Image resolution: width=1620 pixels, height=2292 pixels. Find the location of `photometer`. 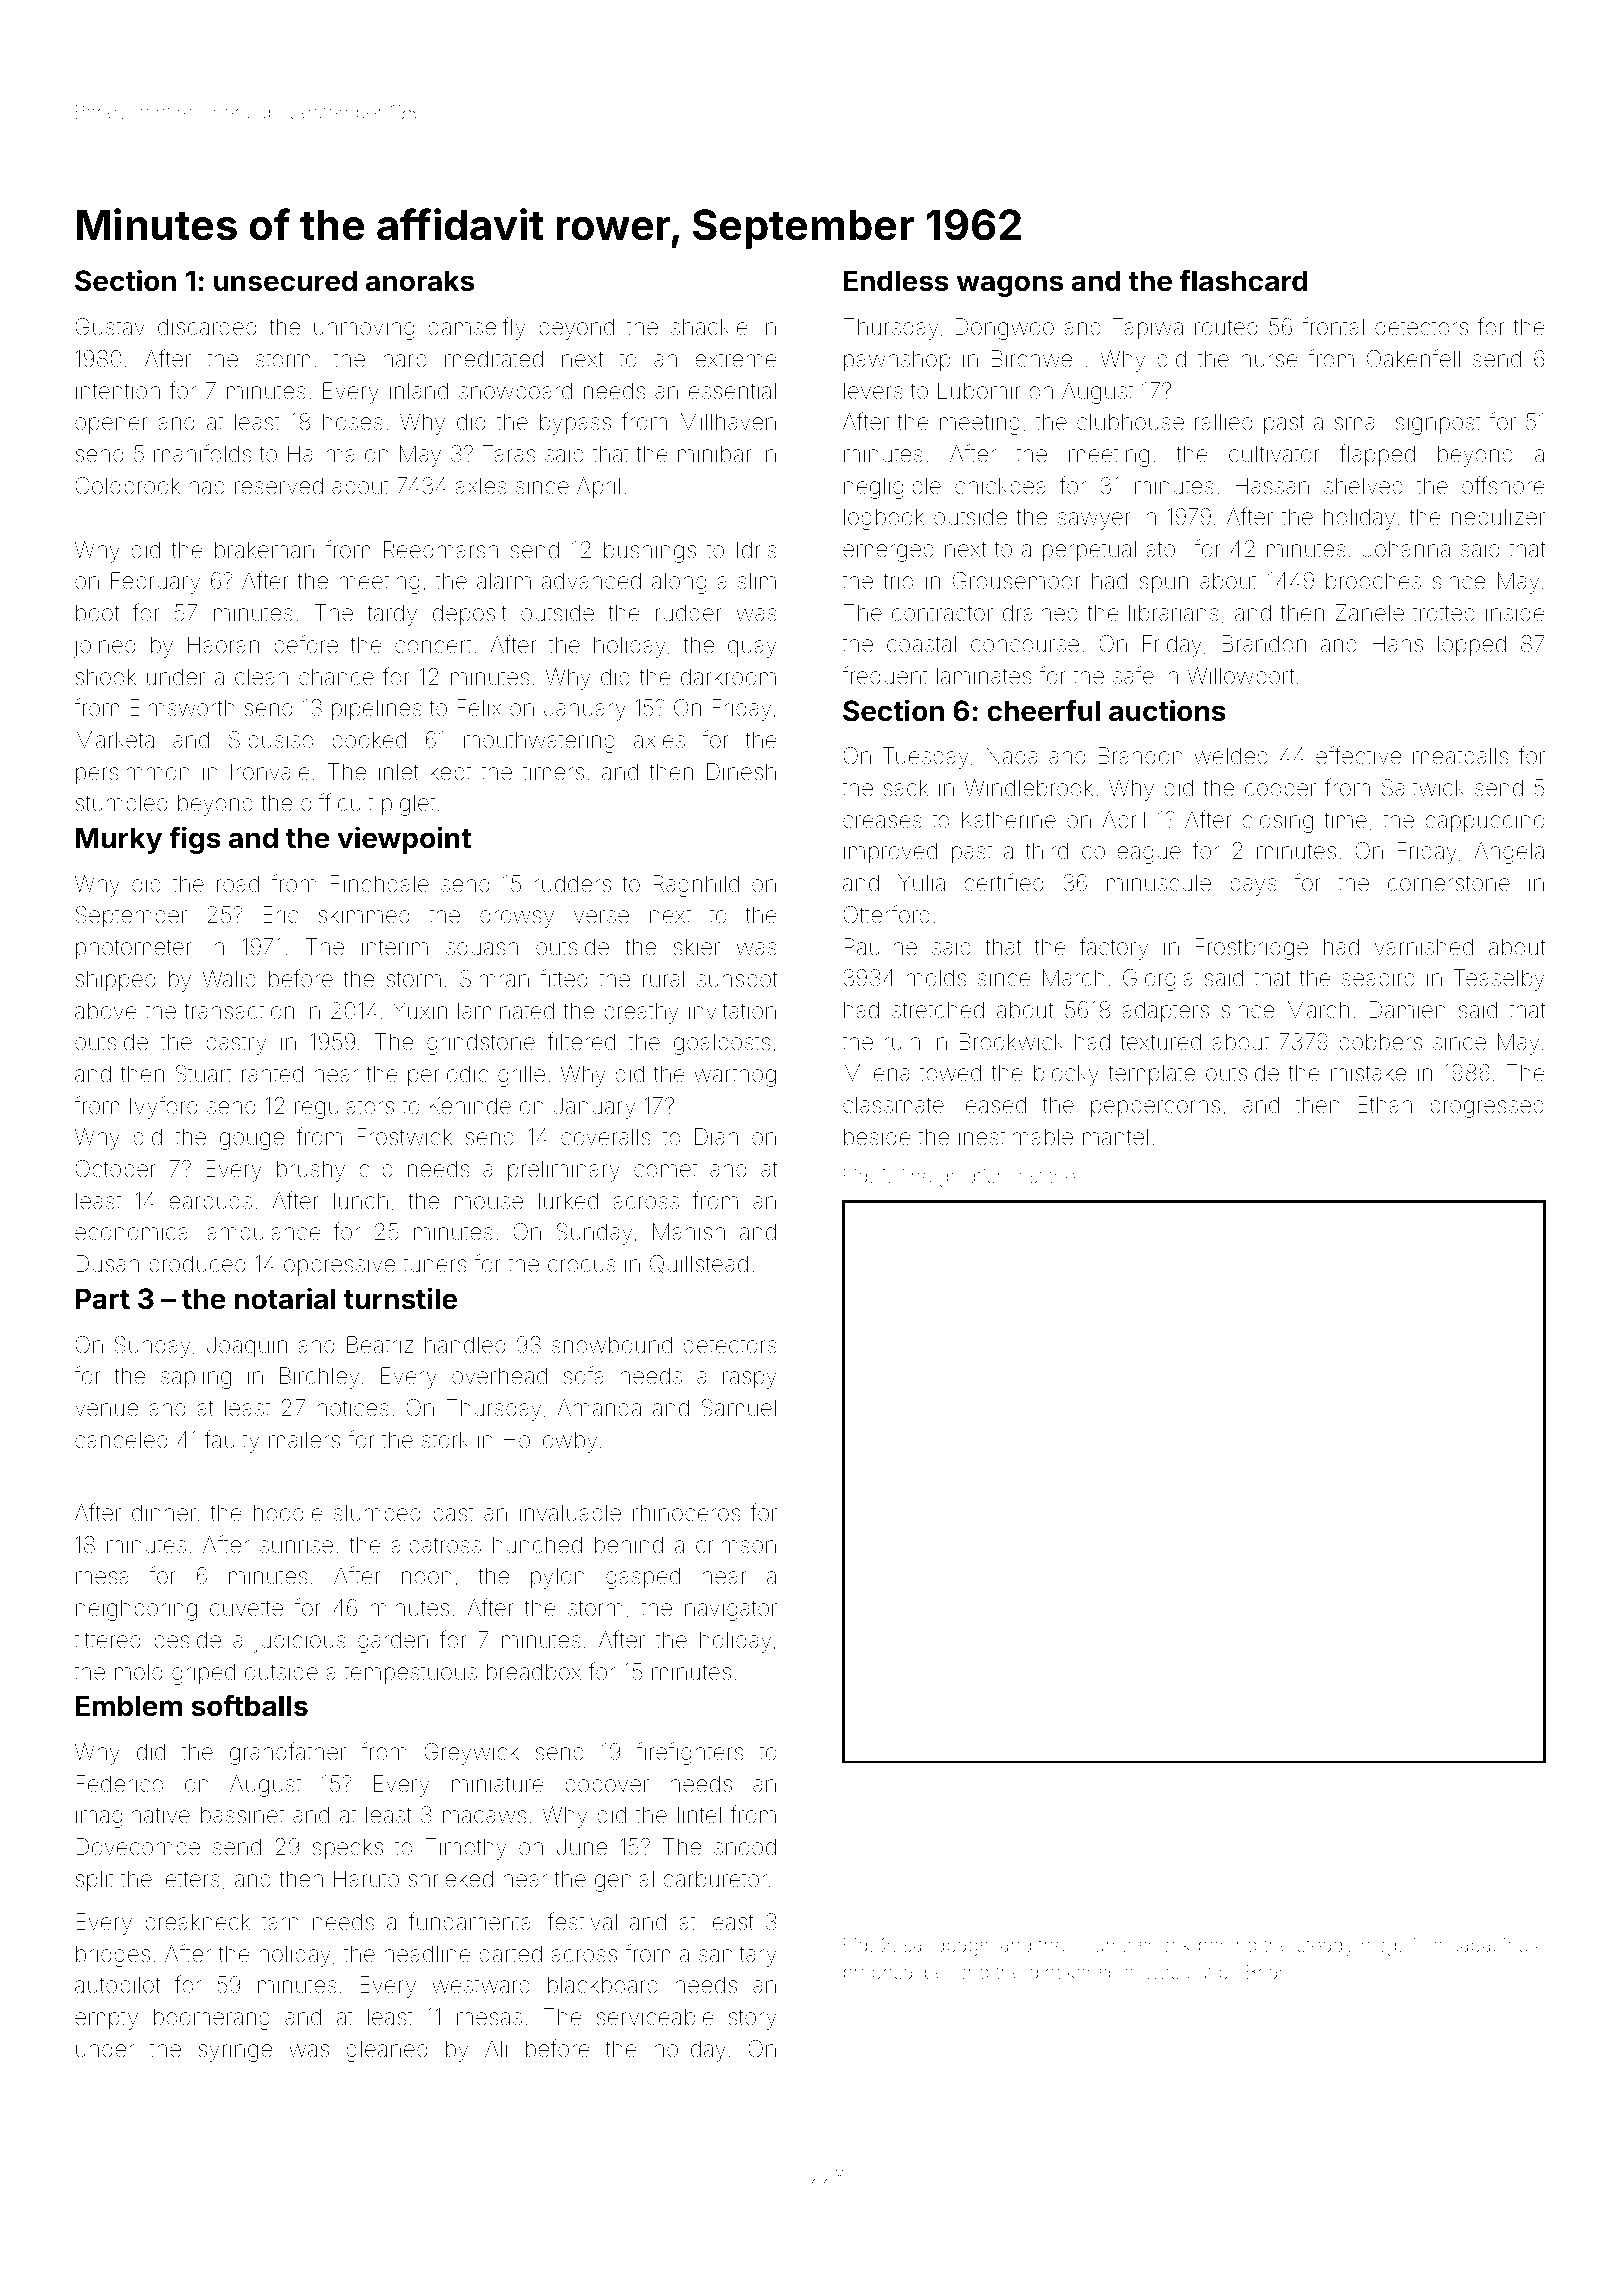

photometer is located at coordinates (134, 949).
